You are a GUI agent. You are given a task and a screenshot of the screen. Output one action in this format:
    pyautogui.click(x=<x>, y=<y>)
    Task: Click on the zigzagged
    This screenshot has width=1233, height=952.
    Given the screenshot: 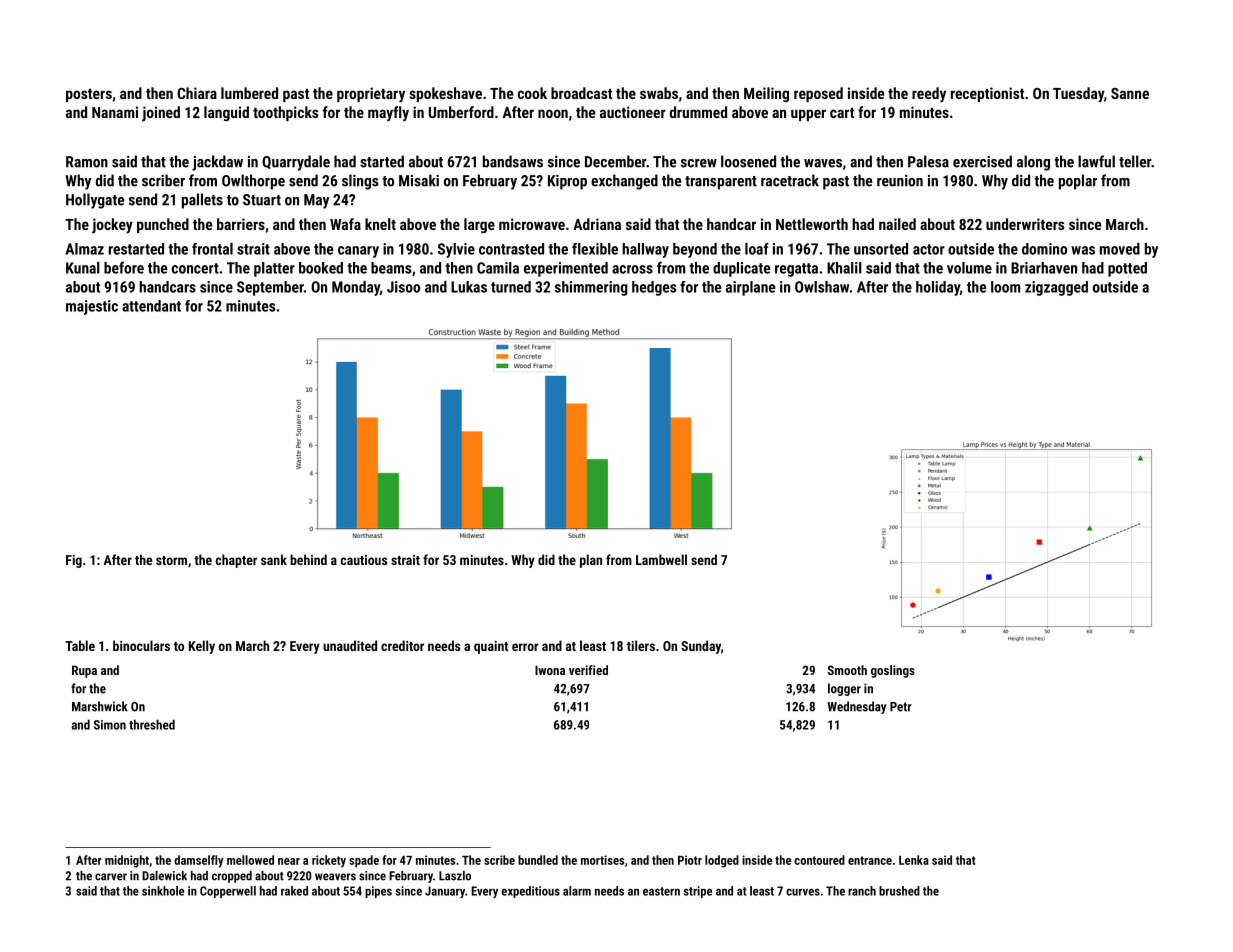 What is the action you would take?
    pyautogui.click(x=1056, y=288)
